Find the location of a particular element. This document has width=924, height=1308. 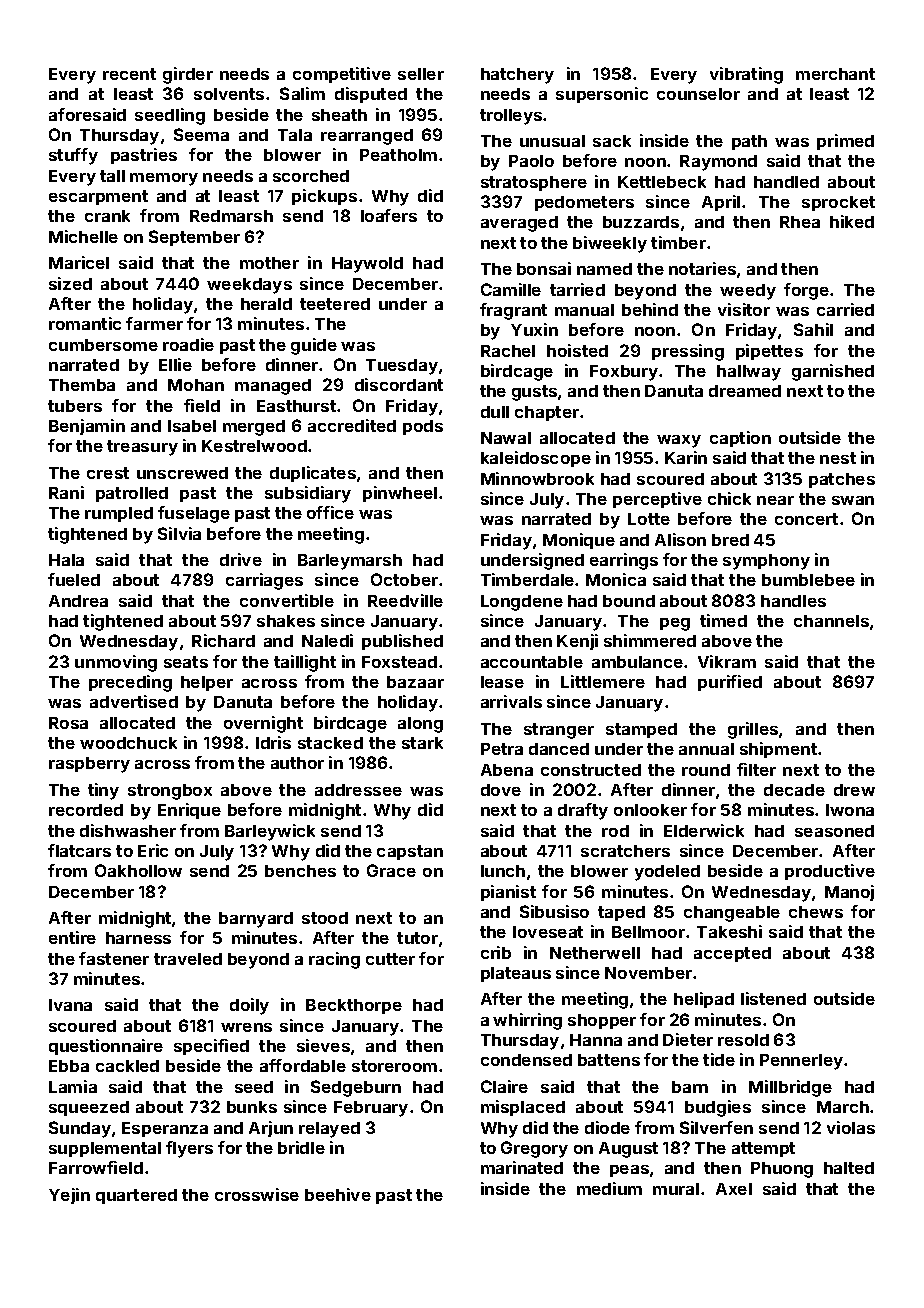

battens is located at coordinates (609, 1060).
